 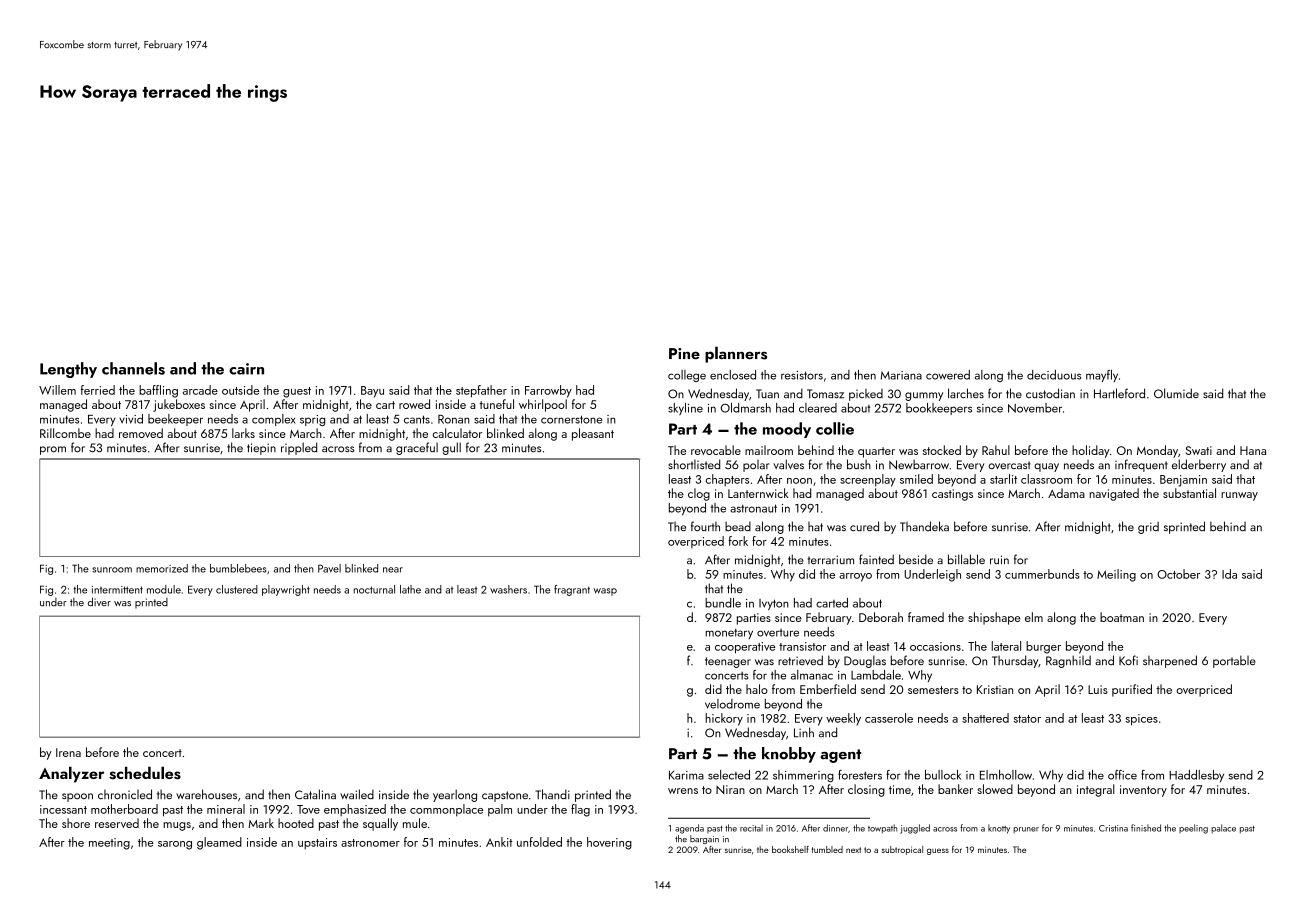 I want to click on Ankit, so click(x=499, y=842).
